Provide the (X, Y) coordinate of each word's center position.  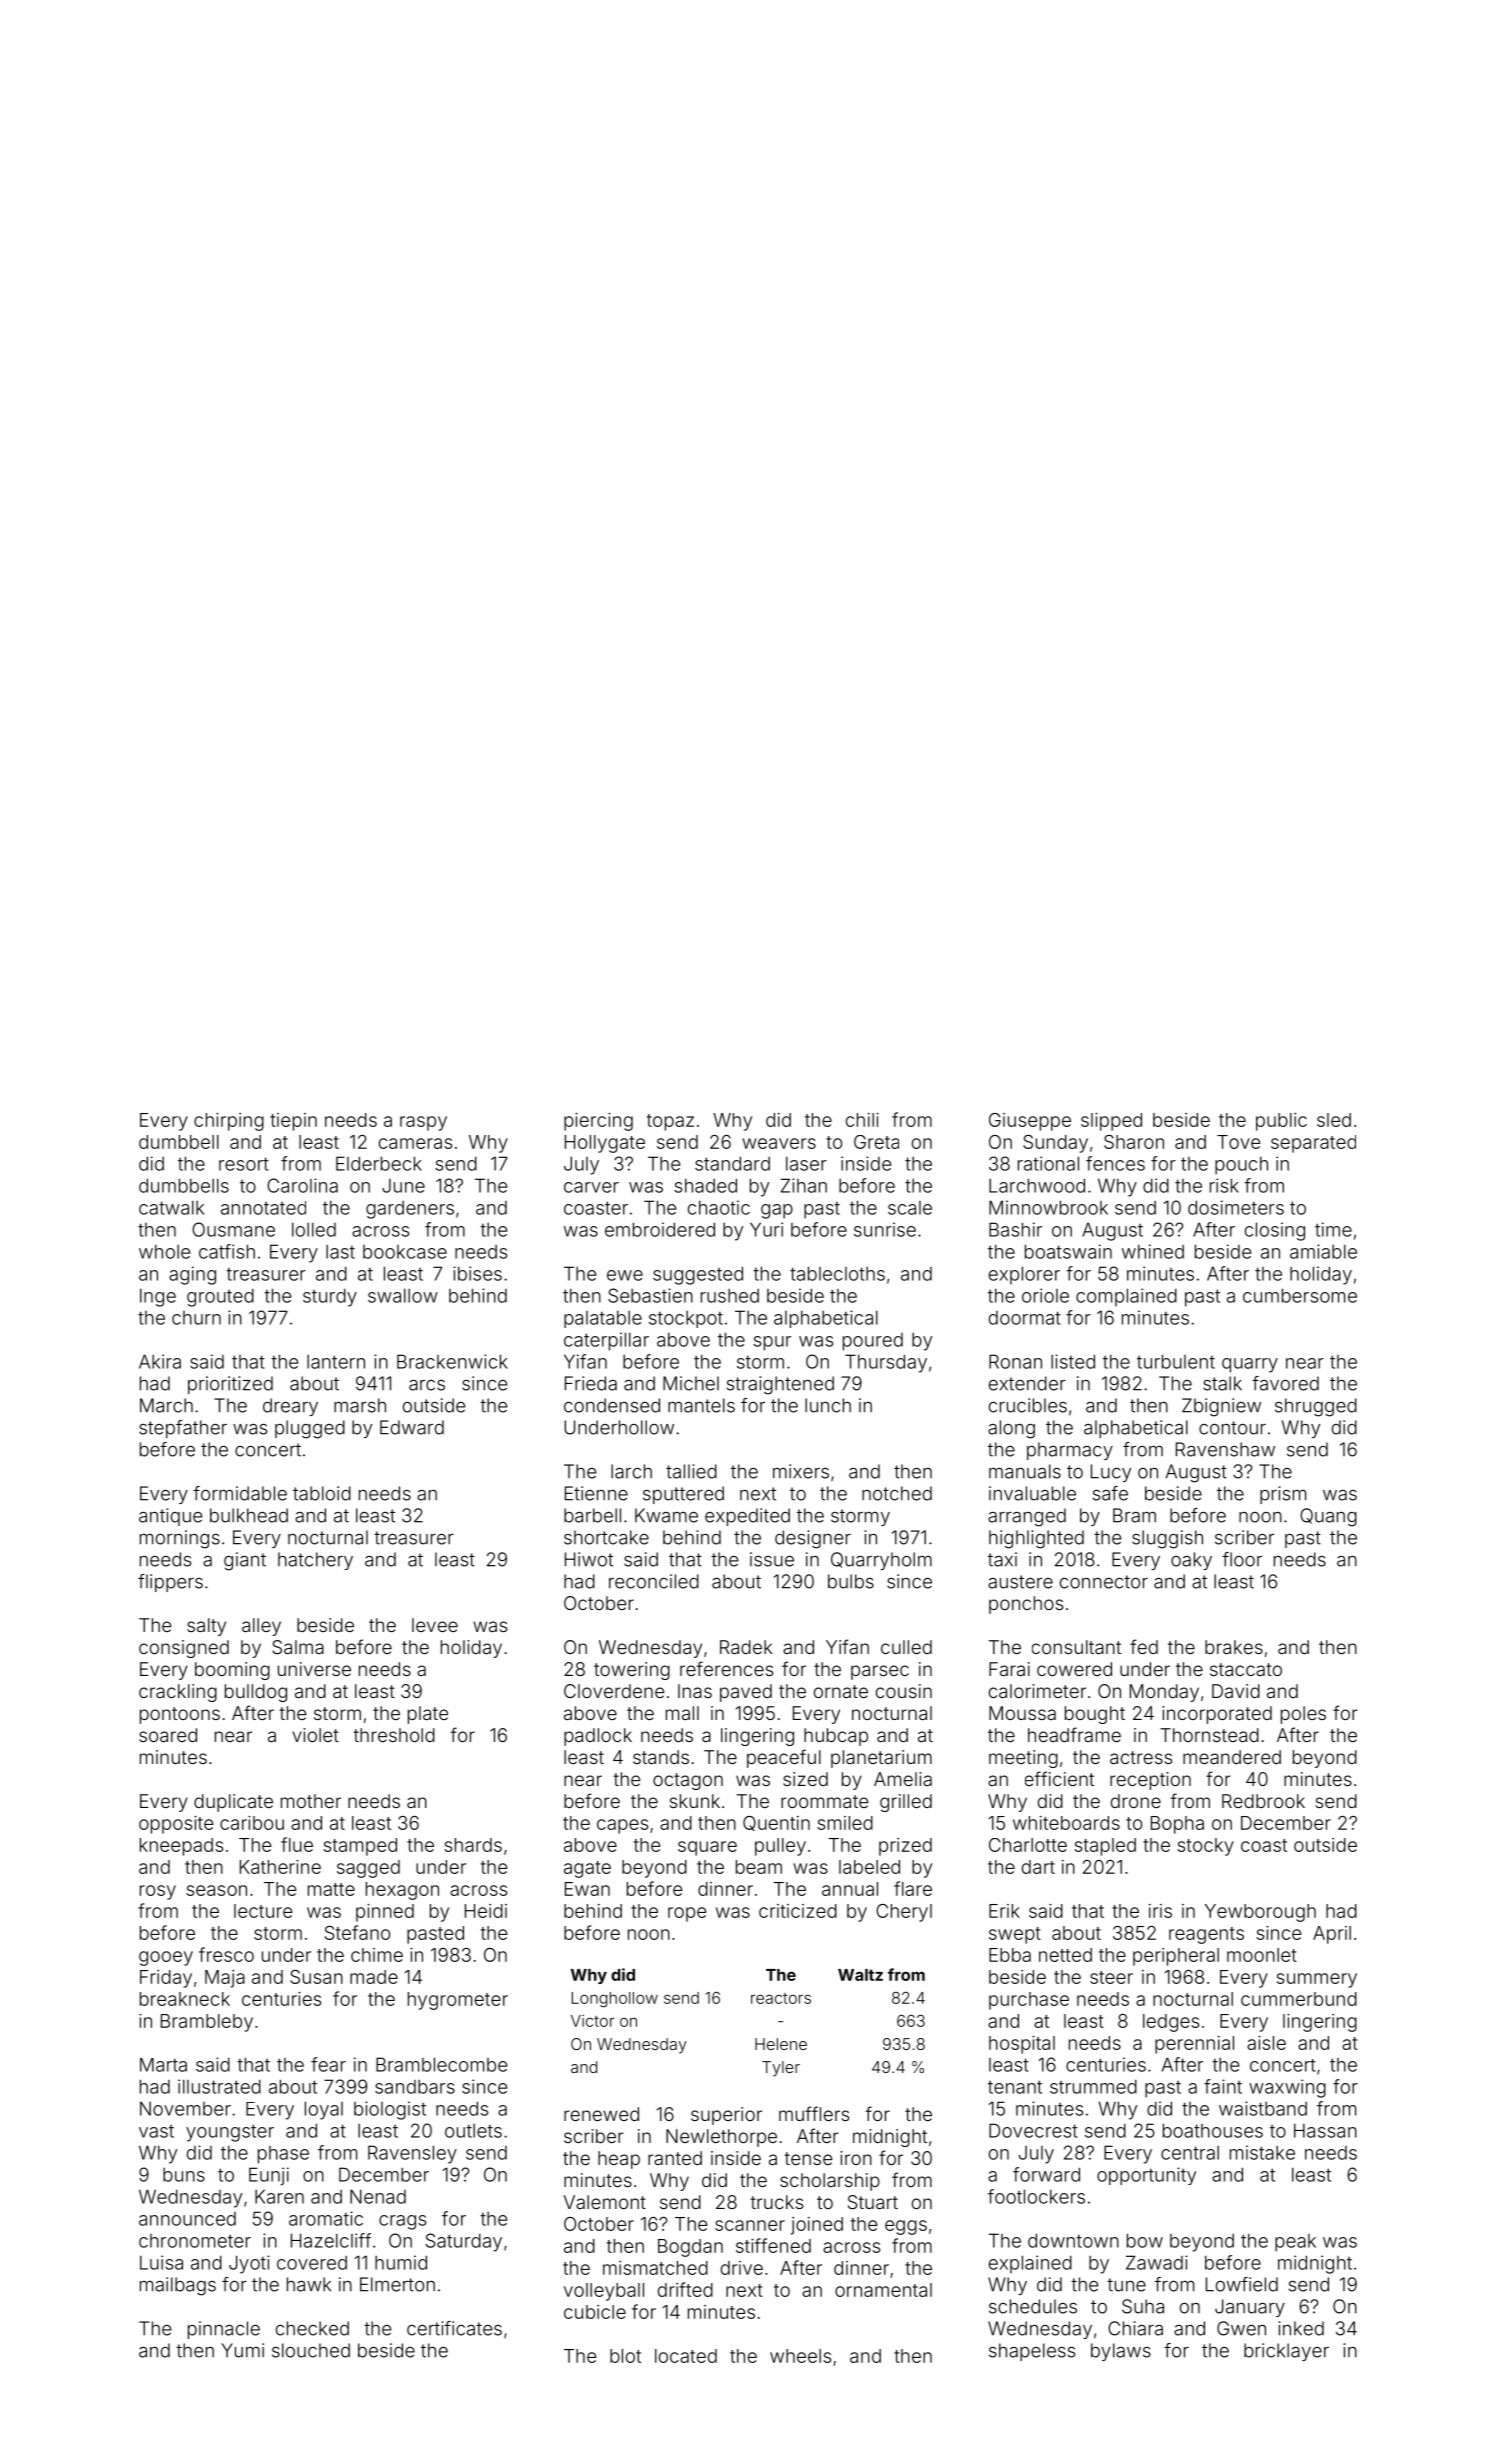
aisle (1266, 2043)
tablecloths (837, 1273)
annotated (263, 1208)
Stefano (357, 1932)
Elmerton (397, 2284)
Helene (781, 2044)
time (1333, 1229)
